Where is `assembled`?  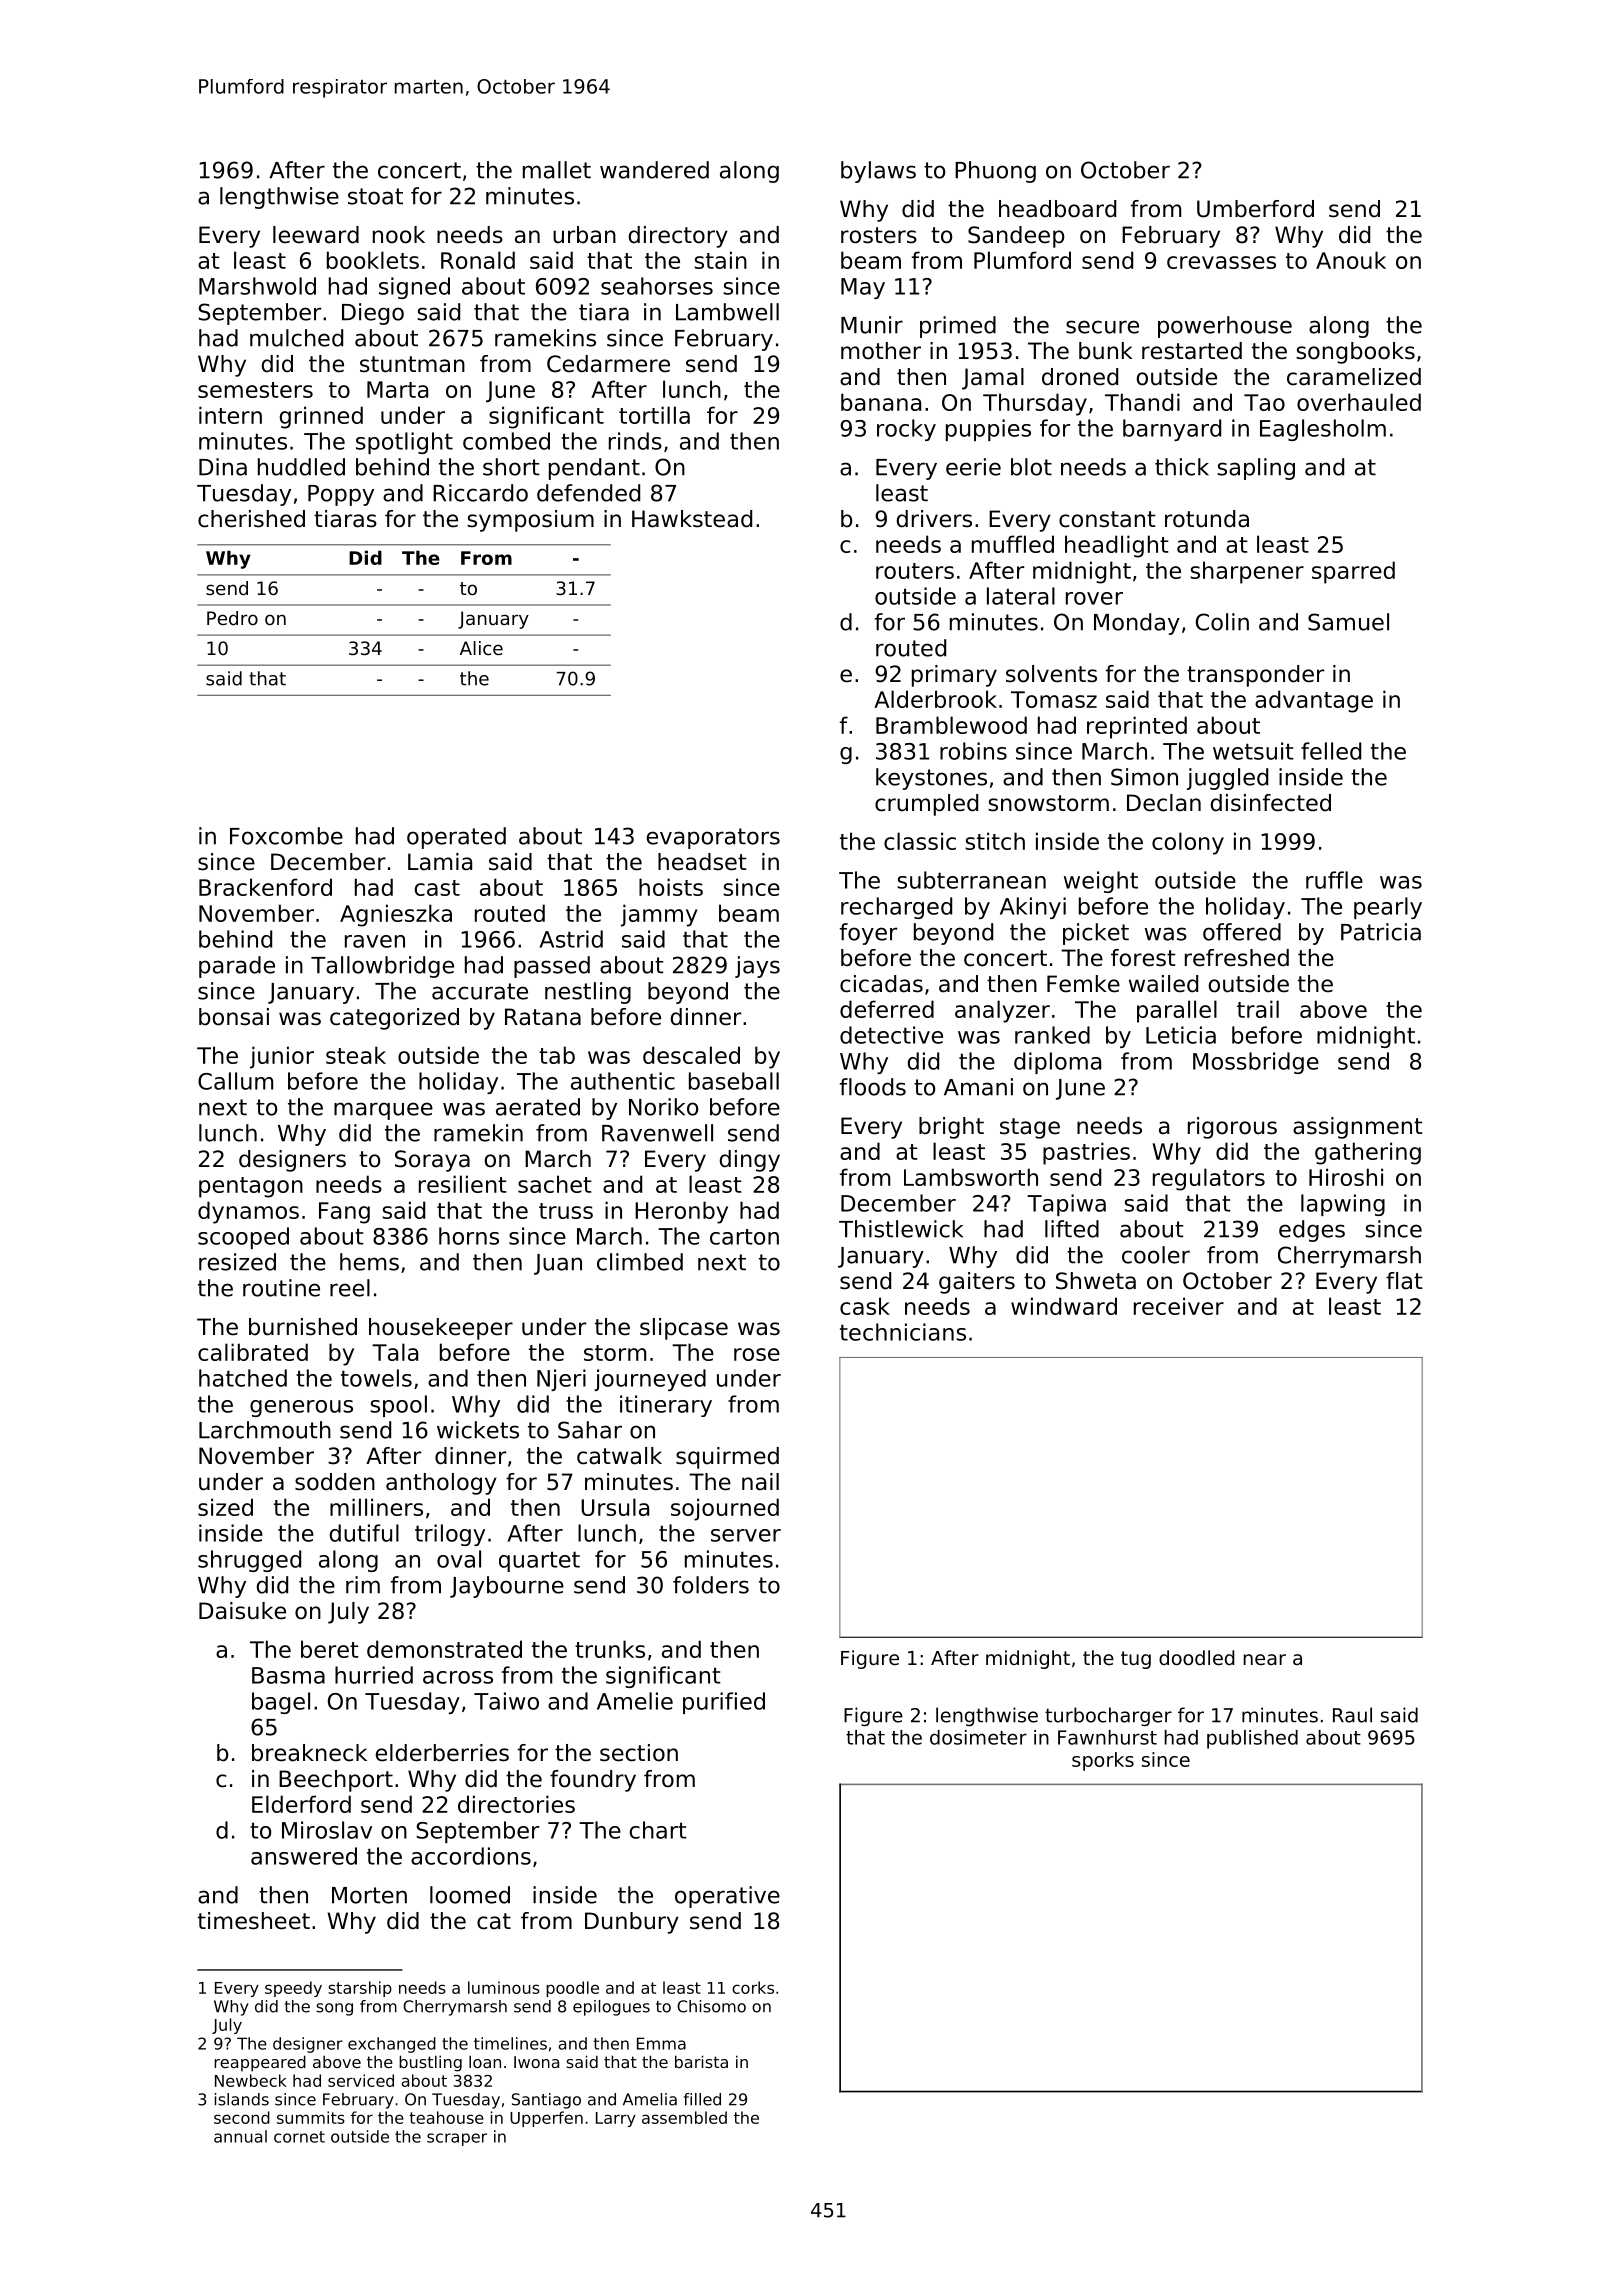
assembled is located at coordinates (684, 2117).
